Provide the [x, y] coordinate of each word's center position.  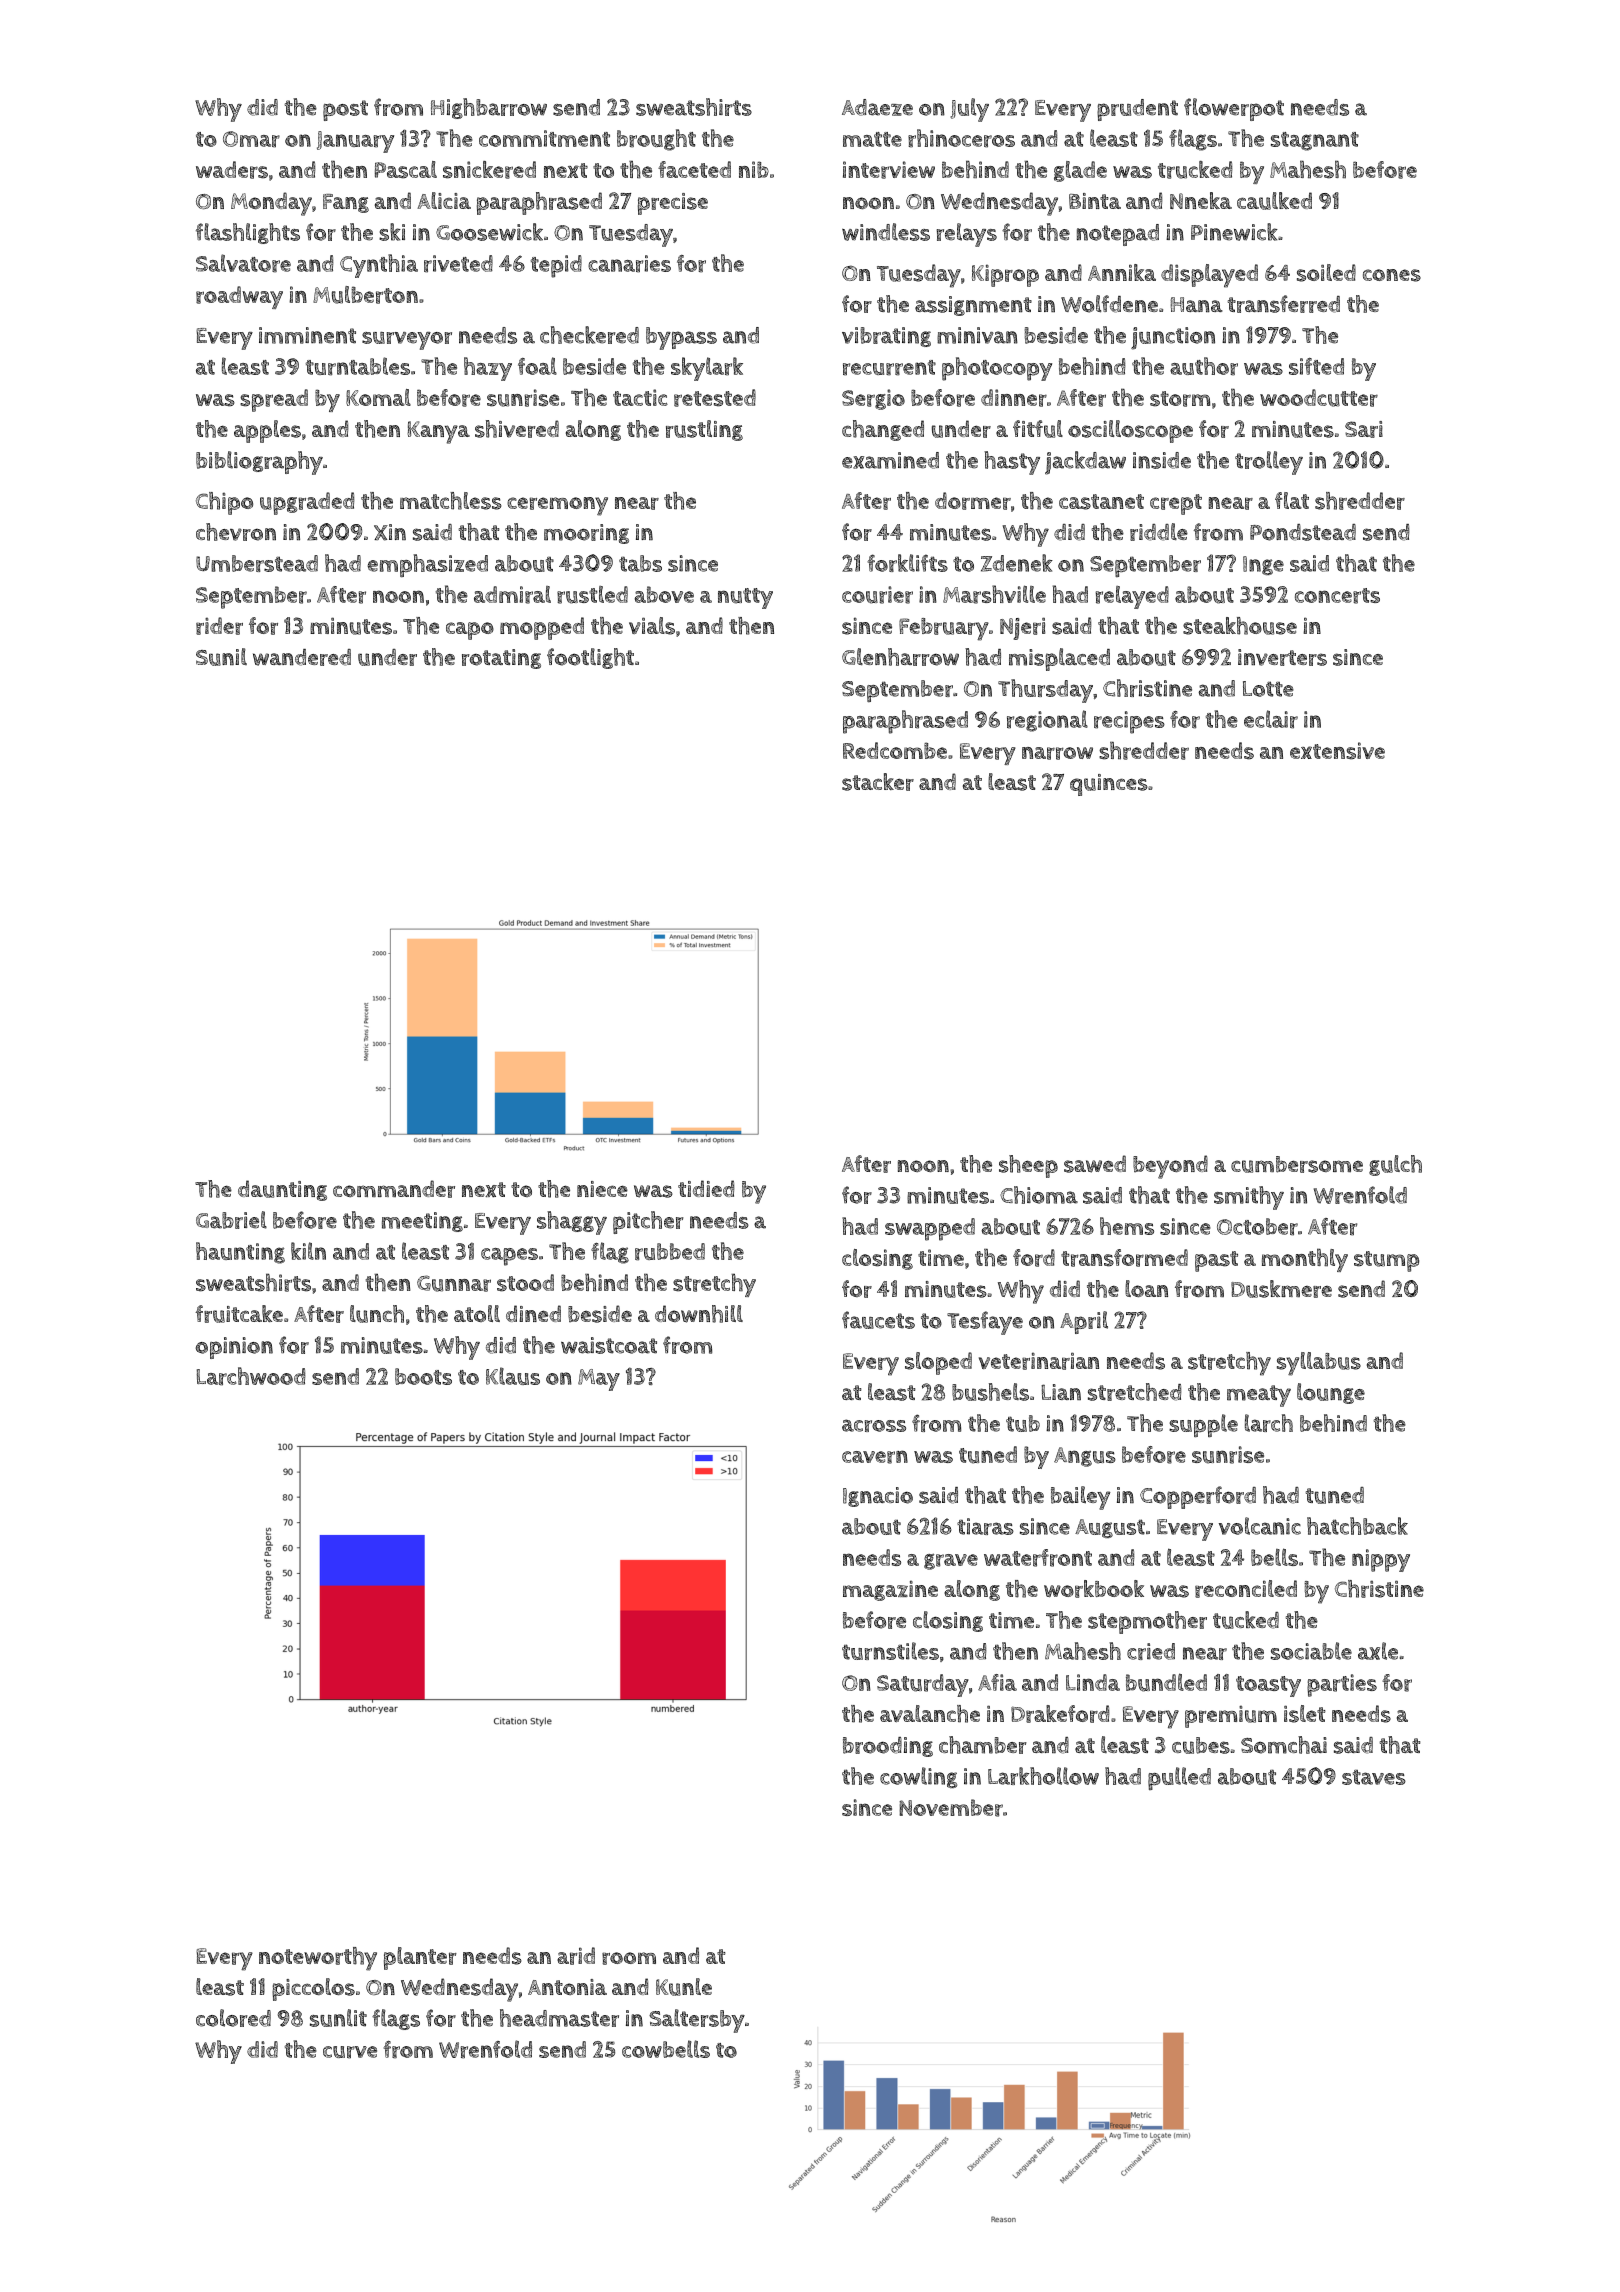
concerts [1337, 596]
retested [715, 398]
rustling [704, 430]
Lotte [1268, 689]
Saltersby [697, 2021]
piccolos [313, 1989]
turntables [358, 366]
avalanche [930, 1714]
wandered [302, 657]
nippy [1381, 1560]
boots [423, 1376]
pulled [1179, 1778]
